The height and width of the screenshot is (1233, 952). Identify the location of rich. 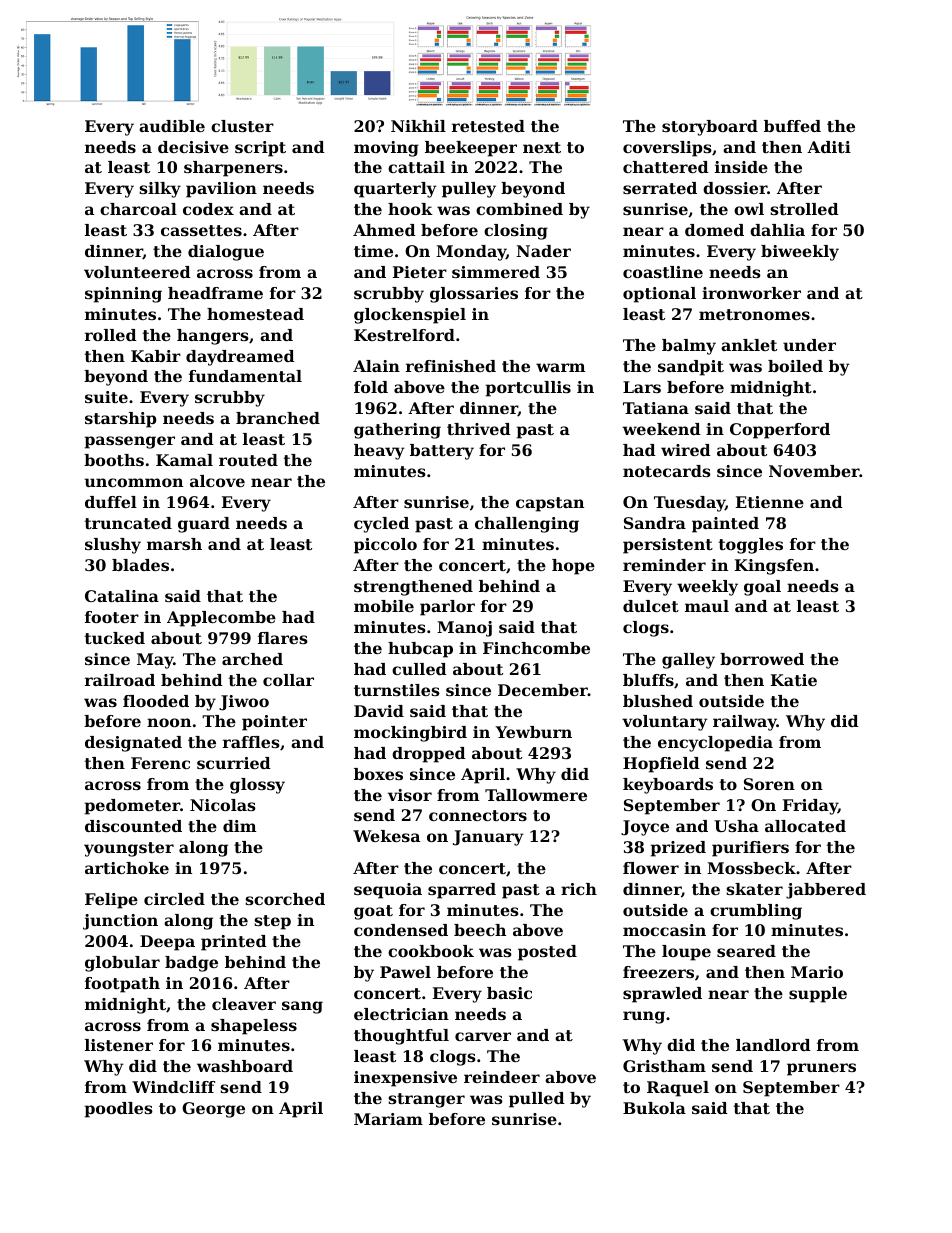
(579, 889).
